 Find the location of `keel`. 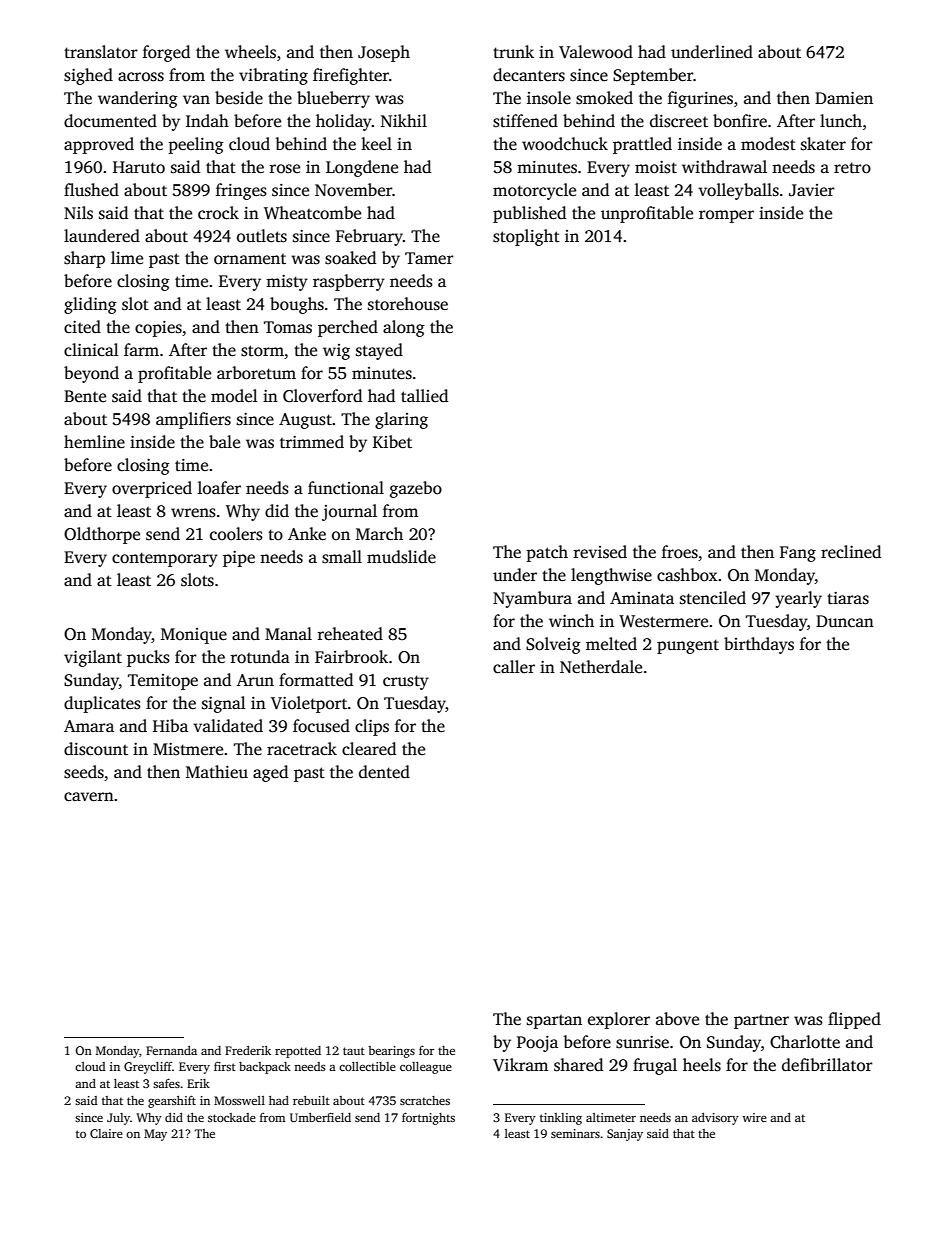

keel is located at coordinates (376, 144).
